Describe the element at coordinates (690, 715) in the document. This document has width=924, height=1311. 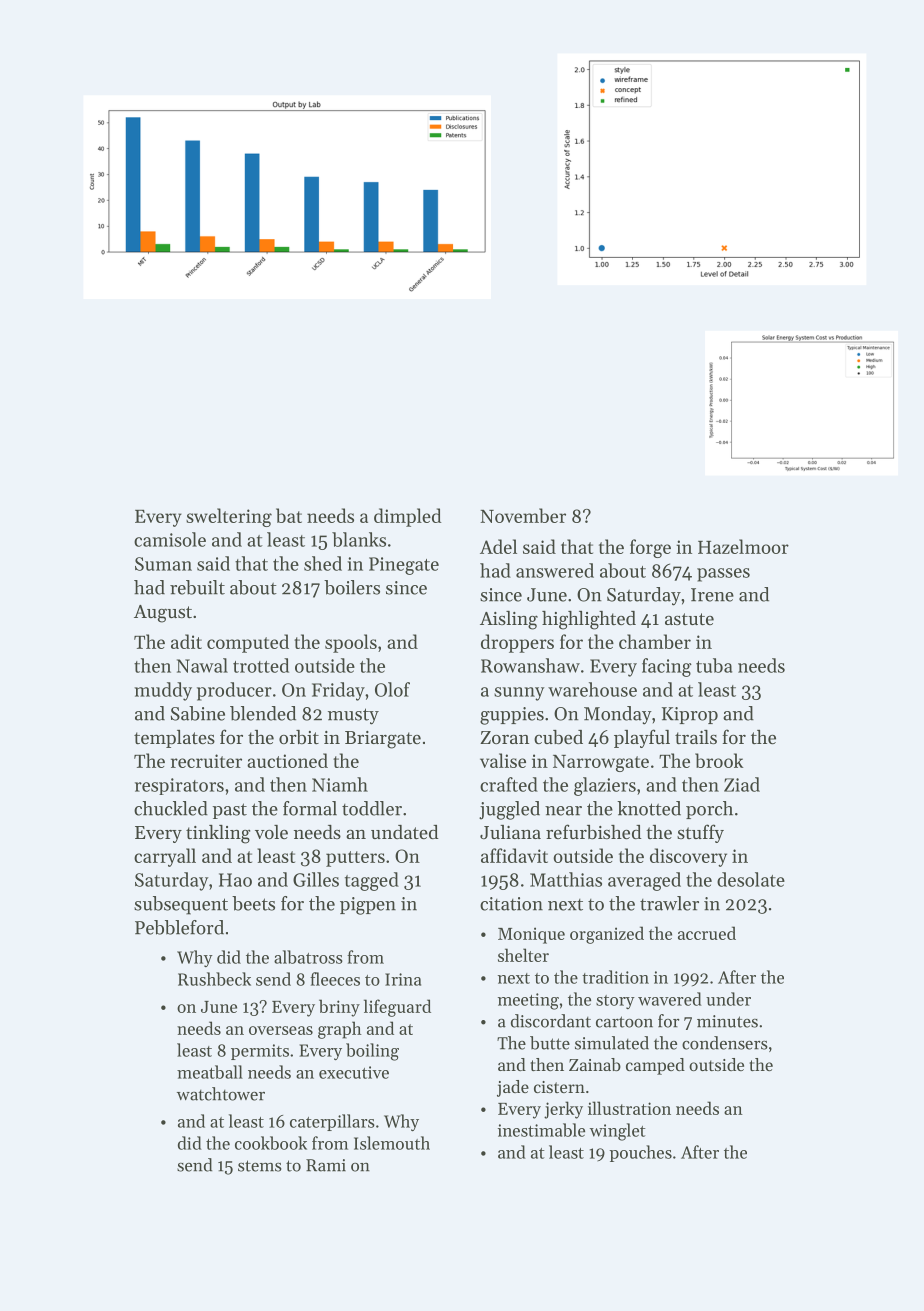
I see `Kiprop` at that location.
